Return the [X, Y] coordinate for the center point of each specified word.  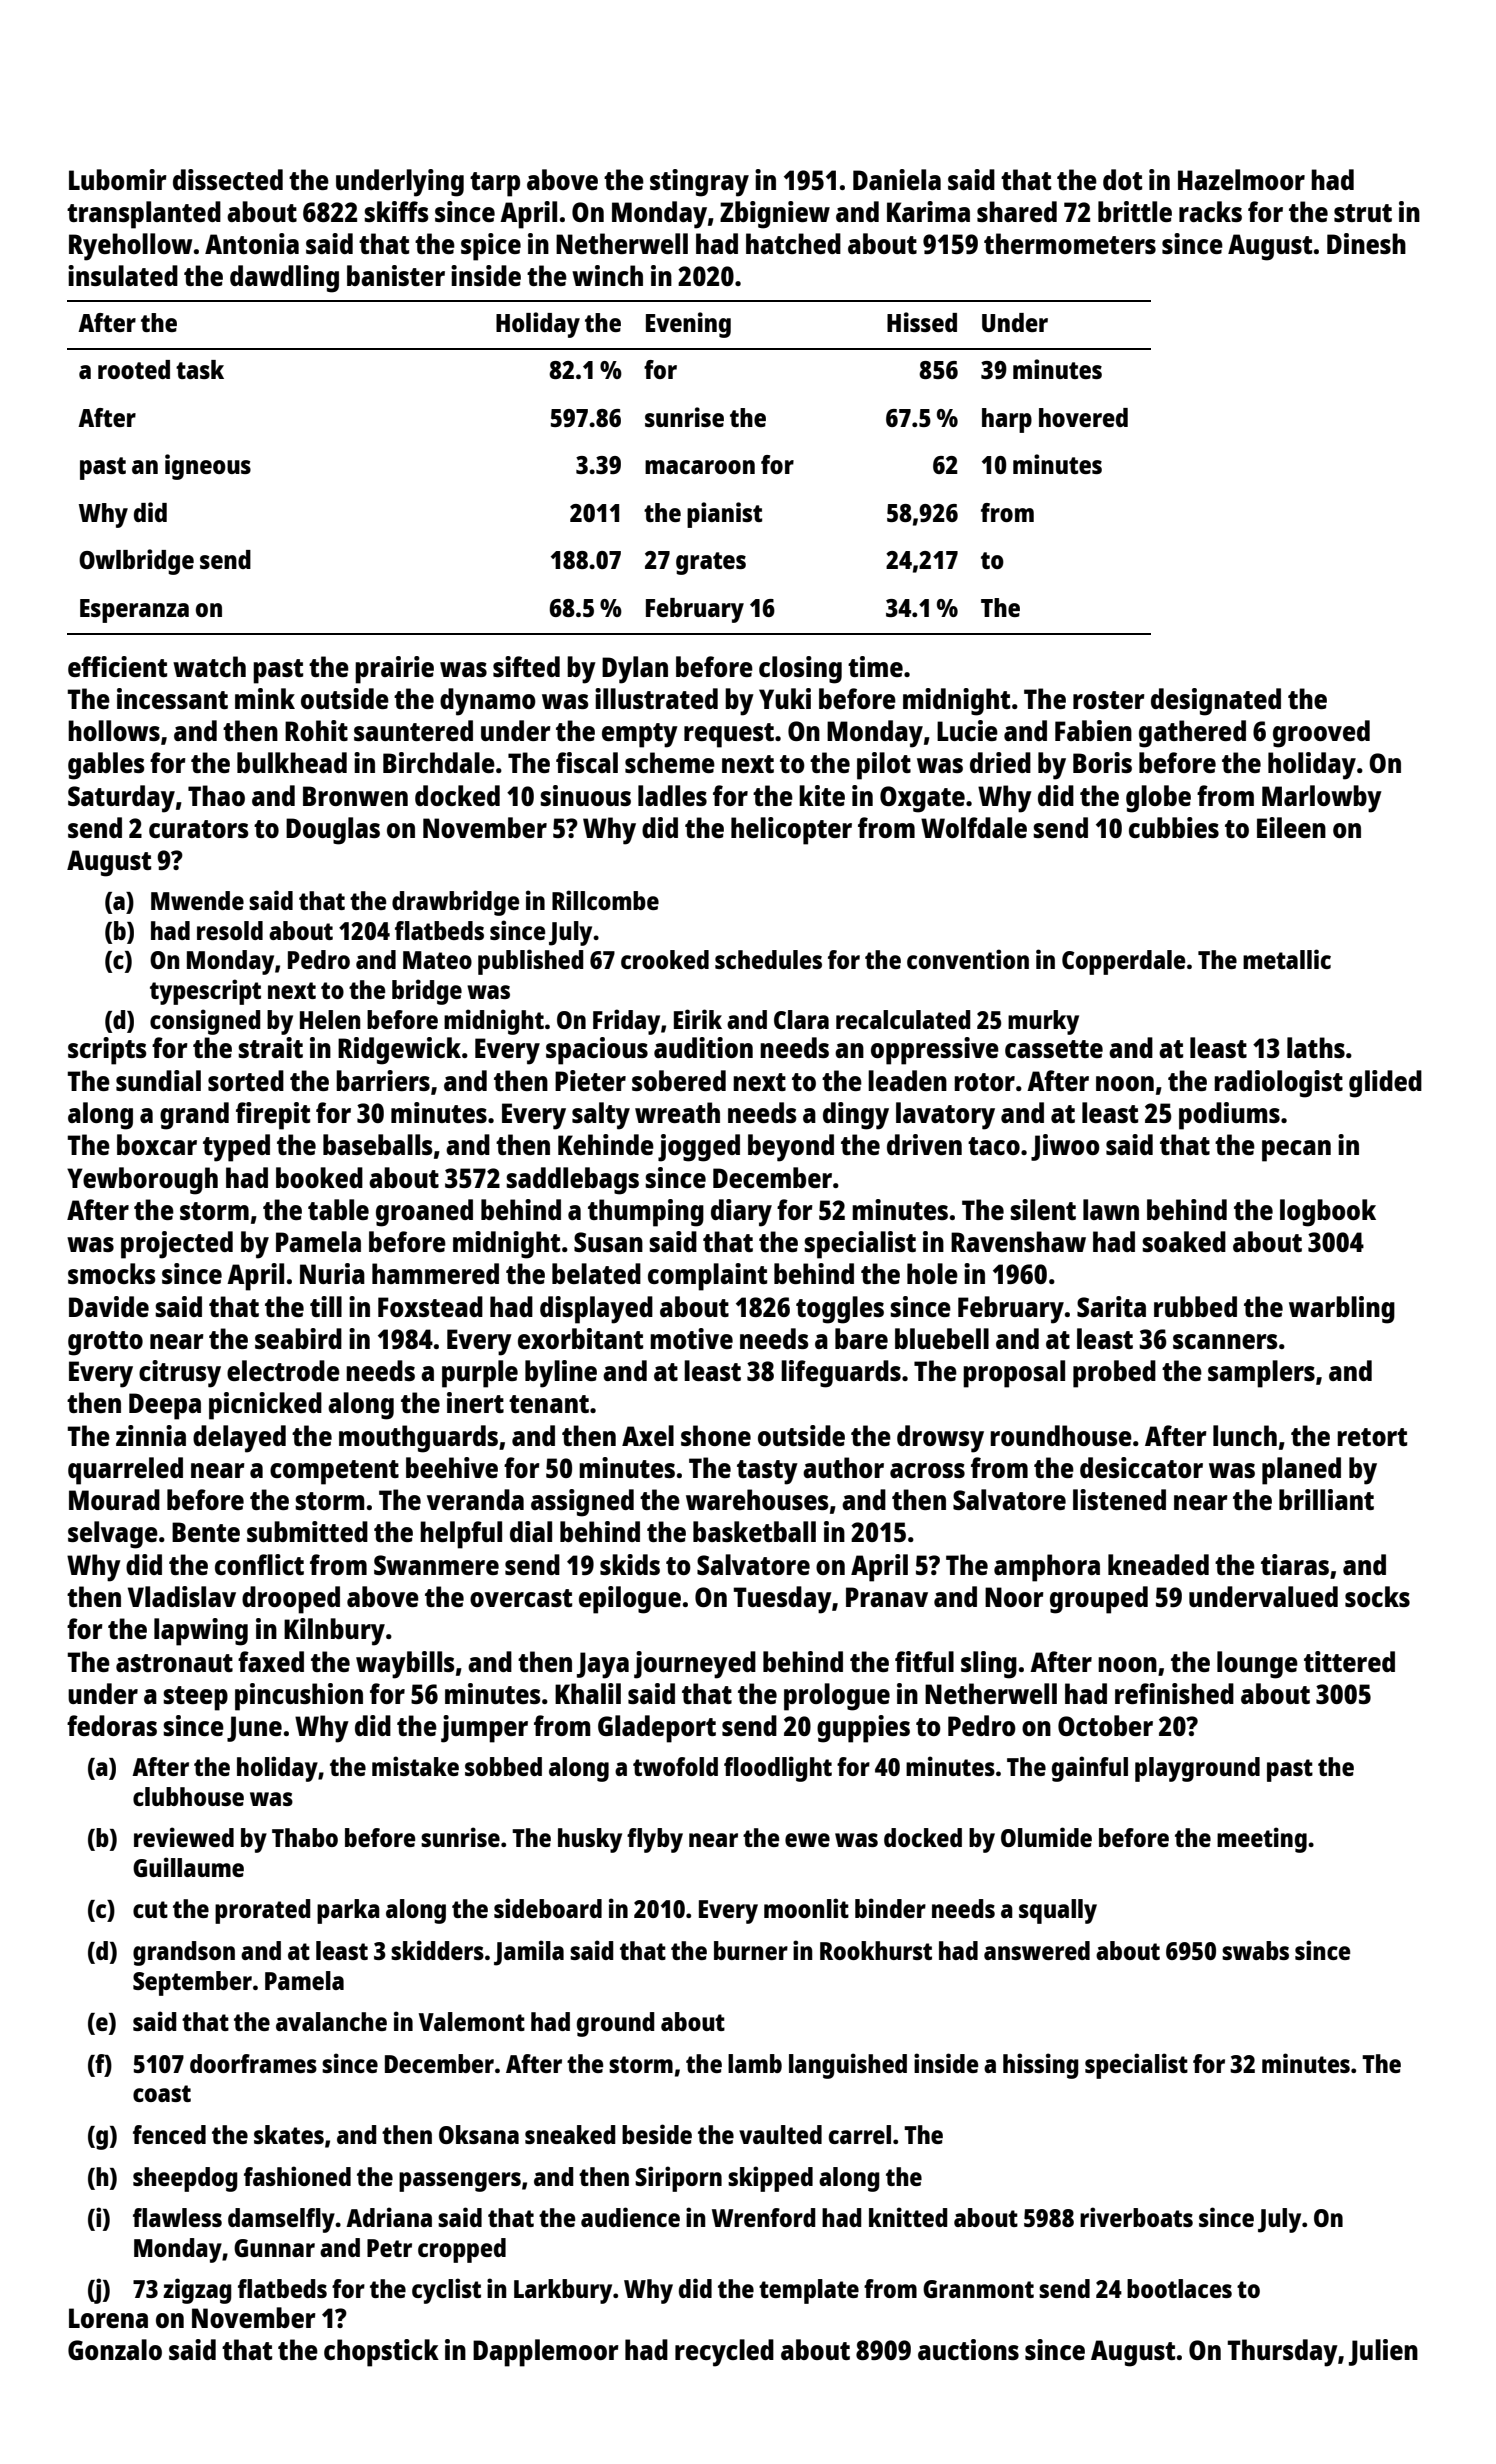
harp [1007, 420]
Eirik [698, 1019]
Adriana [389, 2217]
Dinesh [1366, 243]
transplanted [144, 215]
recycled [724, 2353]
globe [1158, 799]
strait [270, 1047]
